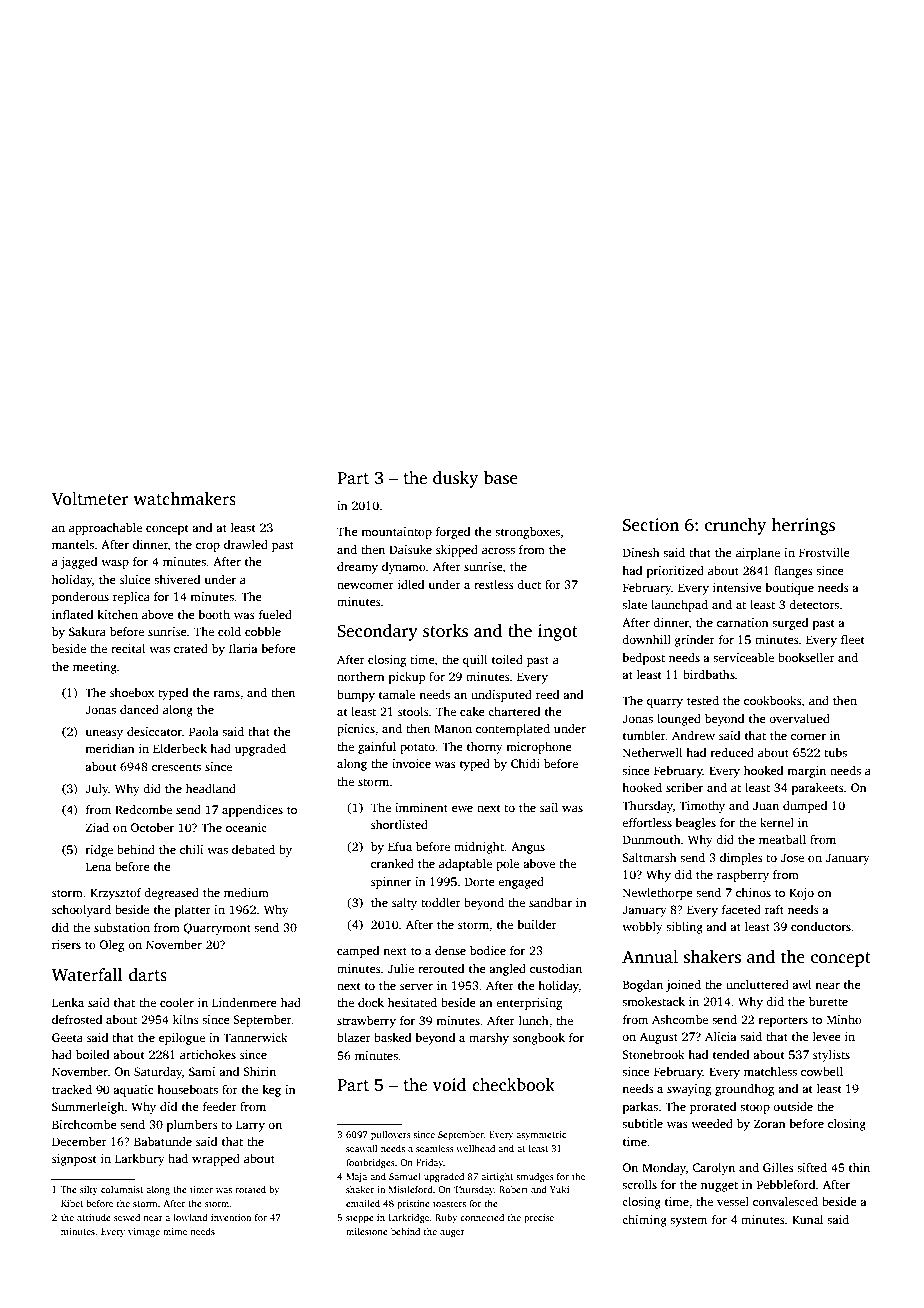  I want to click on cowbell, so click(822, 1071).
